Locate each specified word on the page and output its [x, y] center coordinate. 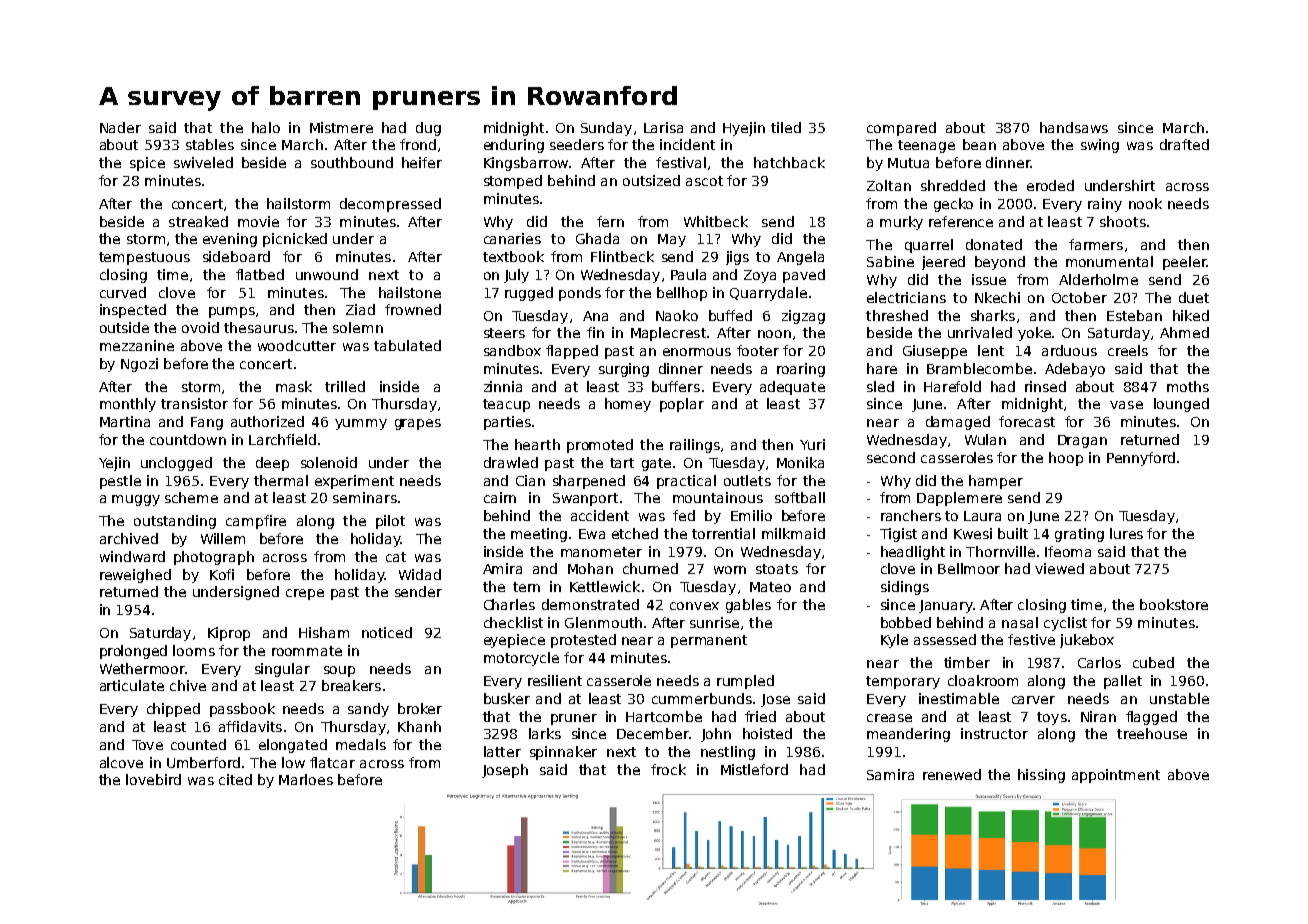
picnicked [295, 240]
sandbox [512, 350]
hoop [1066, 459]
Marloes [306, 779]
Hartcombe [664, 716]
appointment [1116, 776]
